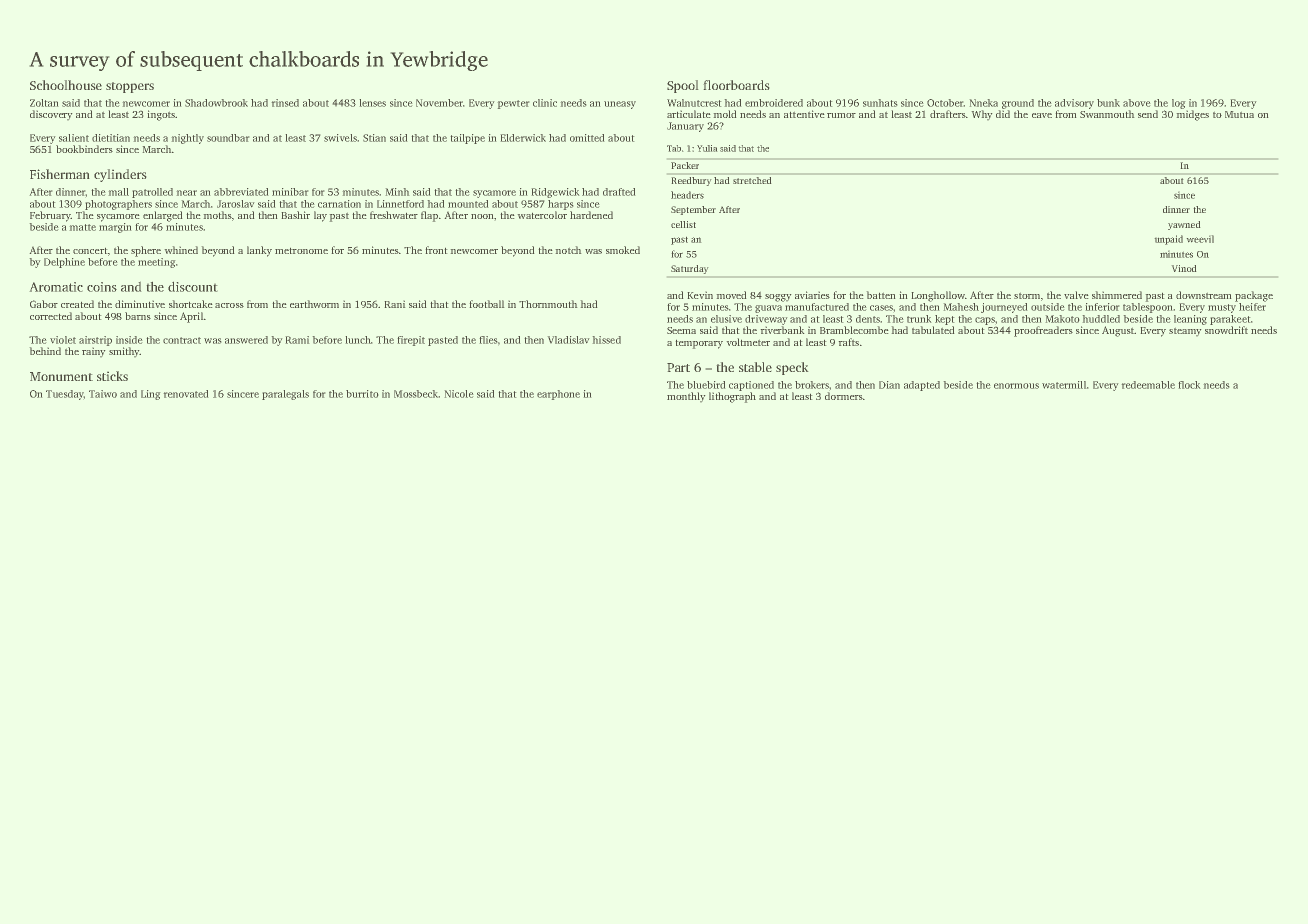 This page has width=1308, height=924. What do you see at coordinates (152, 193) in the page?
I see `patrolled` at bounding box center [152, 193].
